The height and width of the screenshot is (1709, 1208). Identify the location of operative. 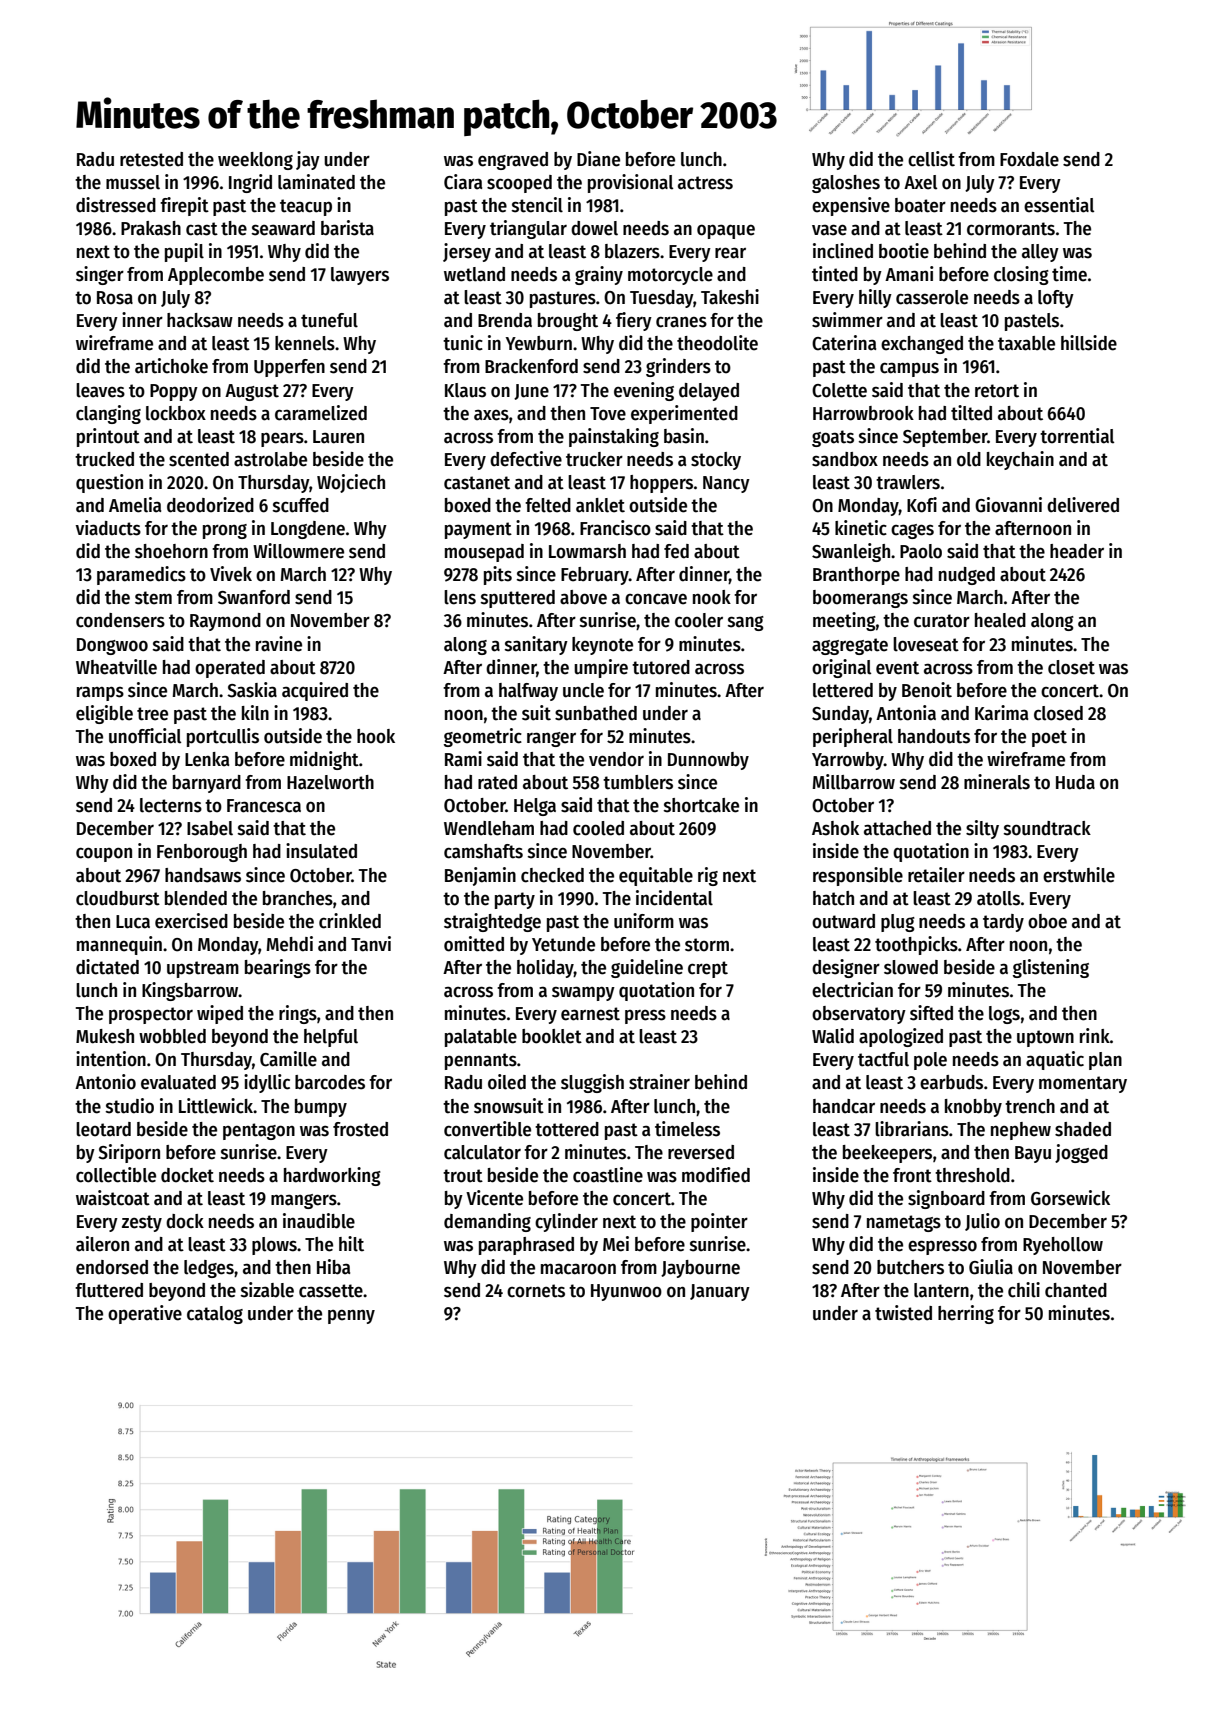
(145, 1314).
